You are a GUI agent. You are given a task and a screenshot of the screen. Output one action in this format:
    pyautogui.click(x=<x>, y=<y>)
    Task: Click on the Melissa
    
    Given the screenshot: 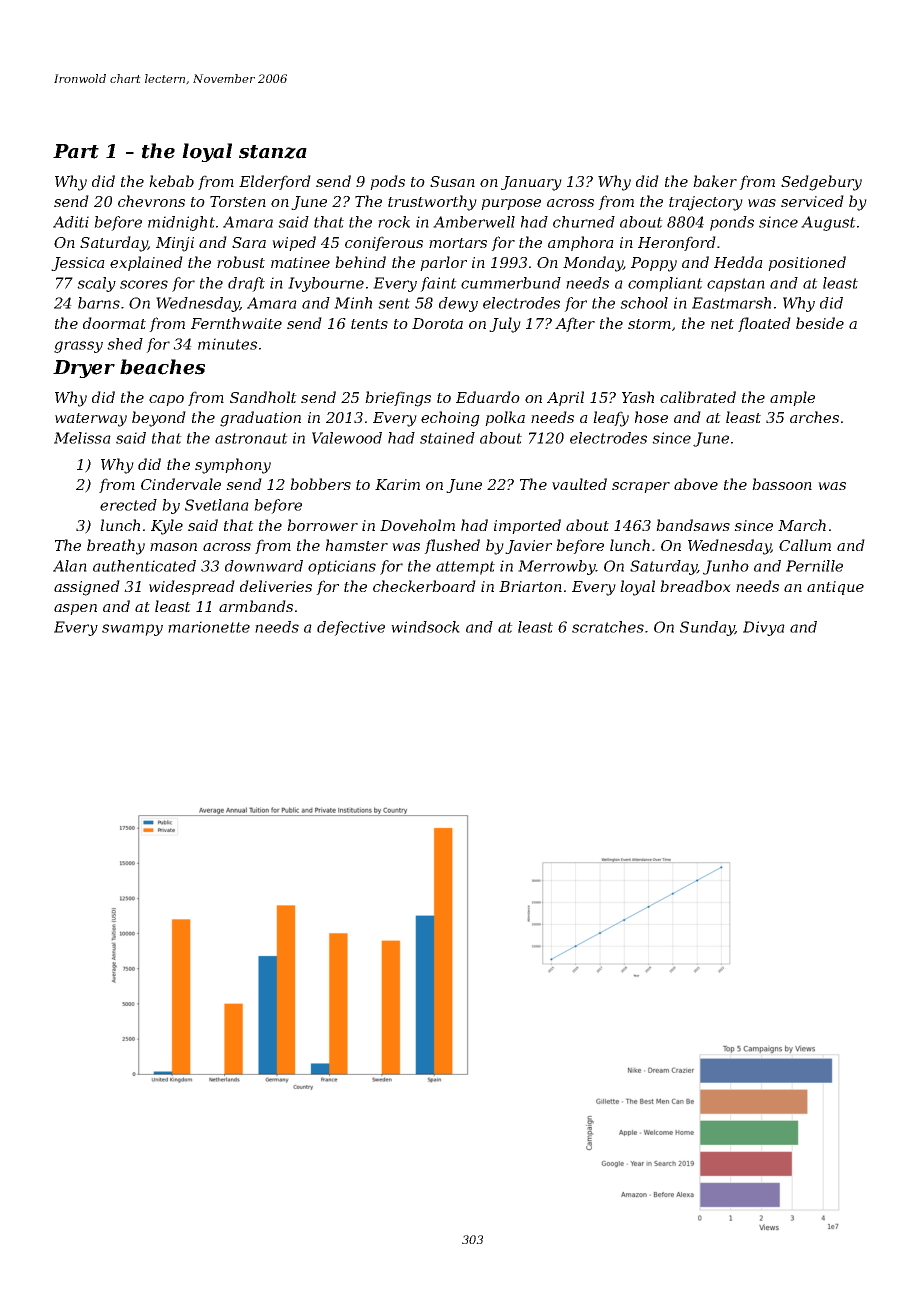 What is the action you would take?
    pyautogui.click(x=82, y=438)
